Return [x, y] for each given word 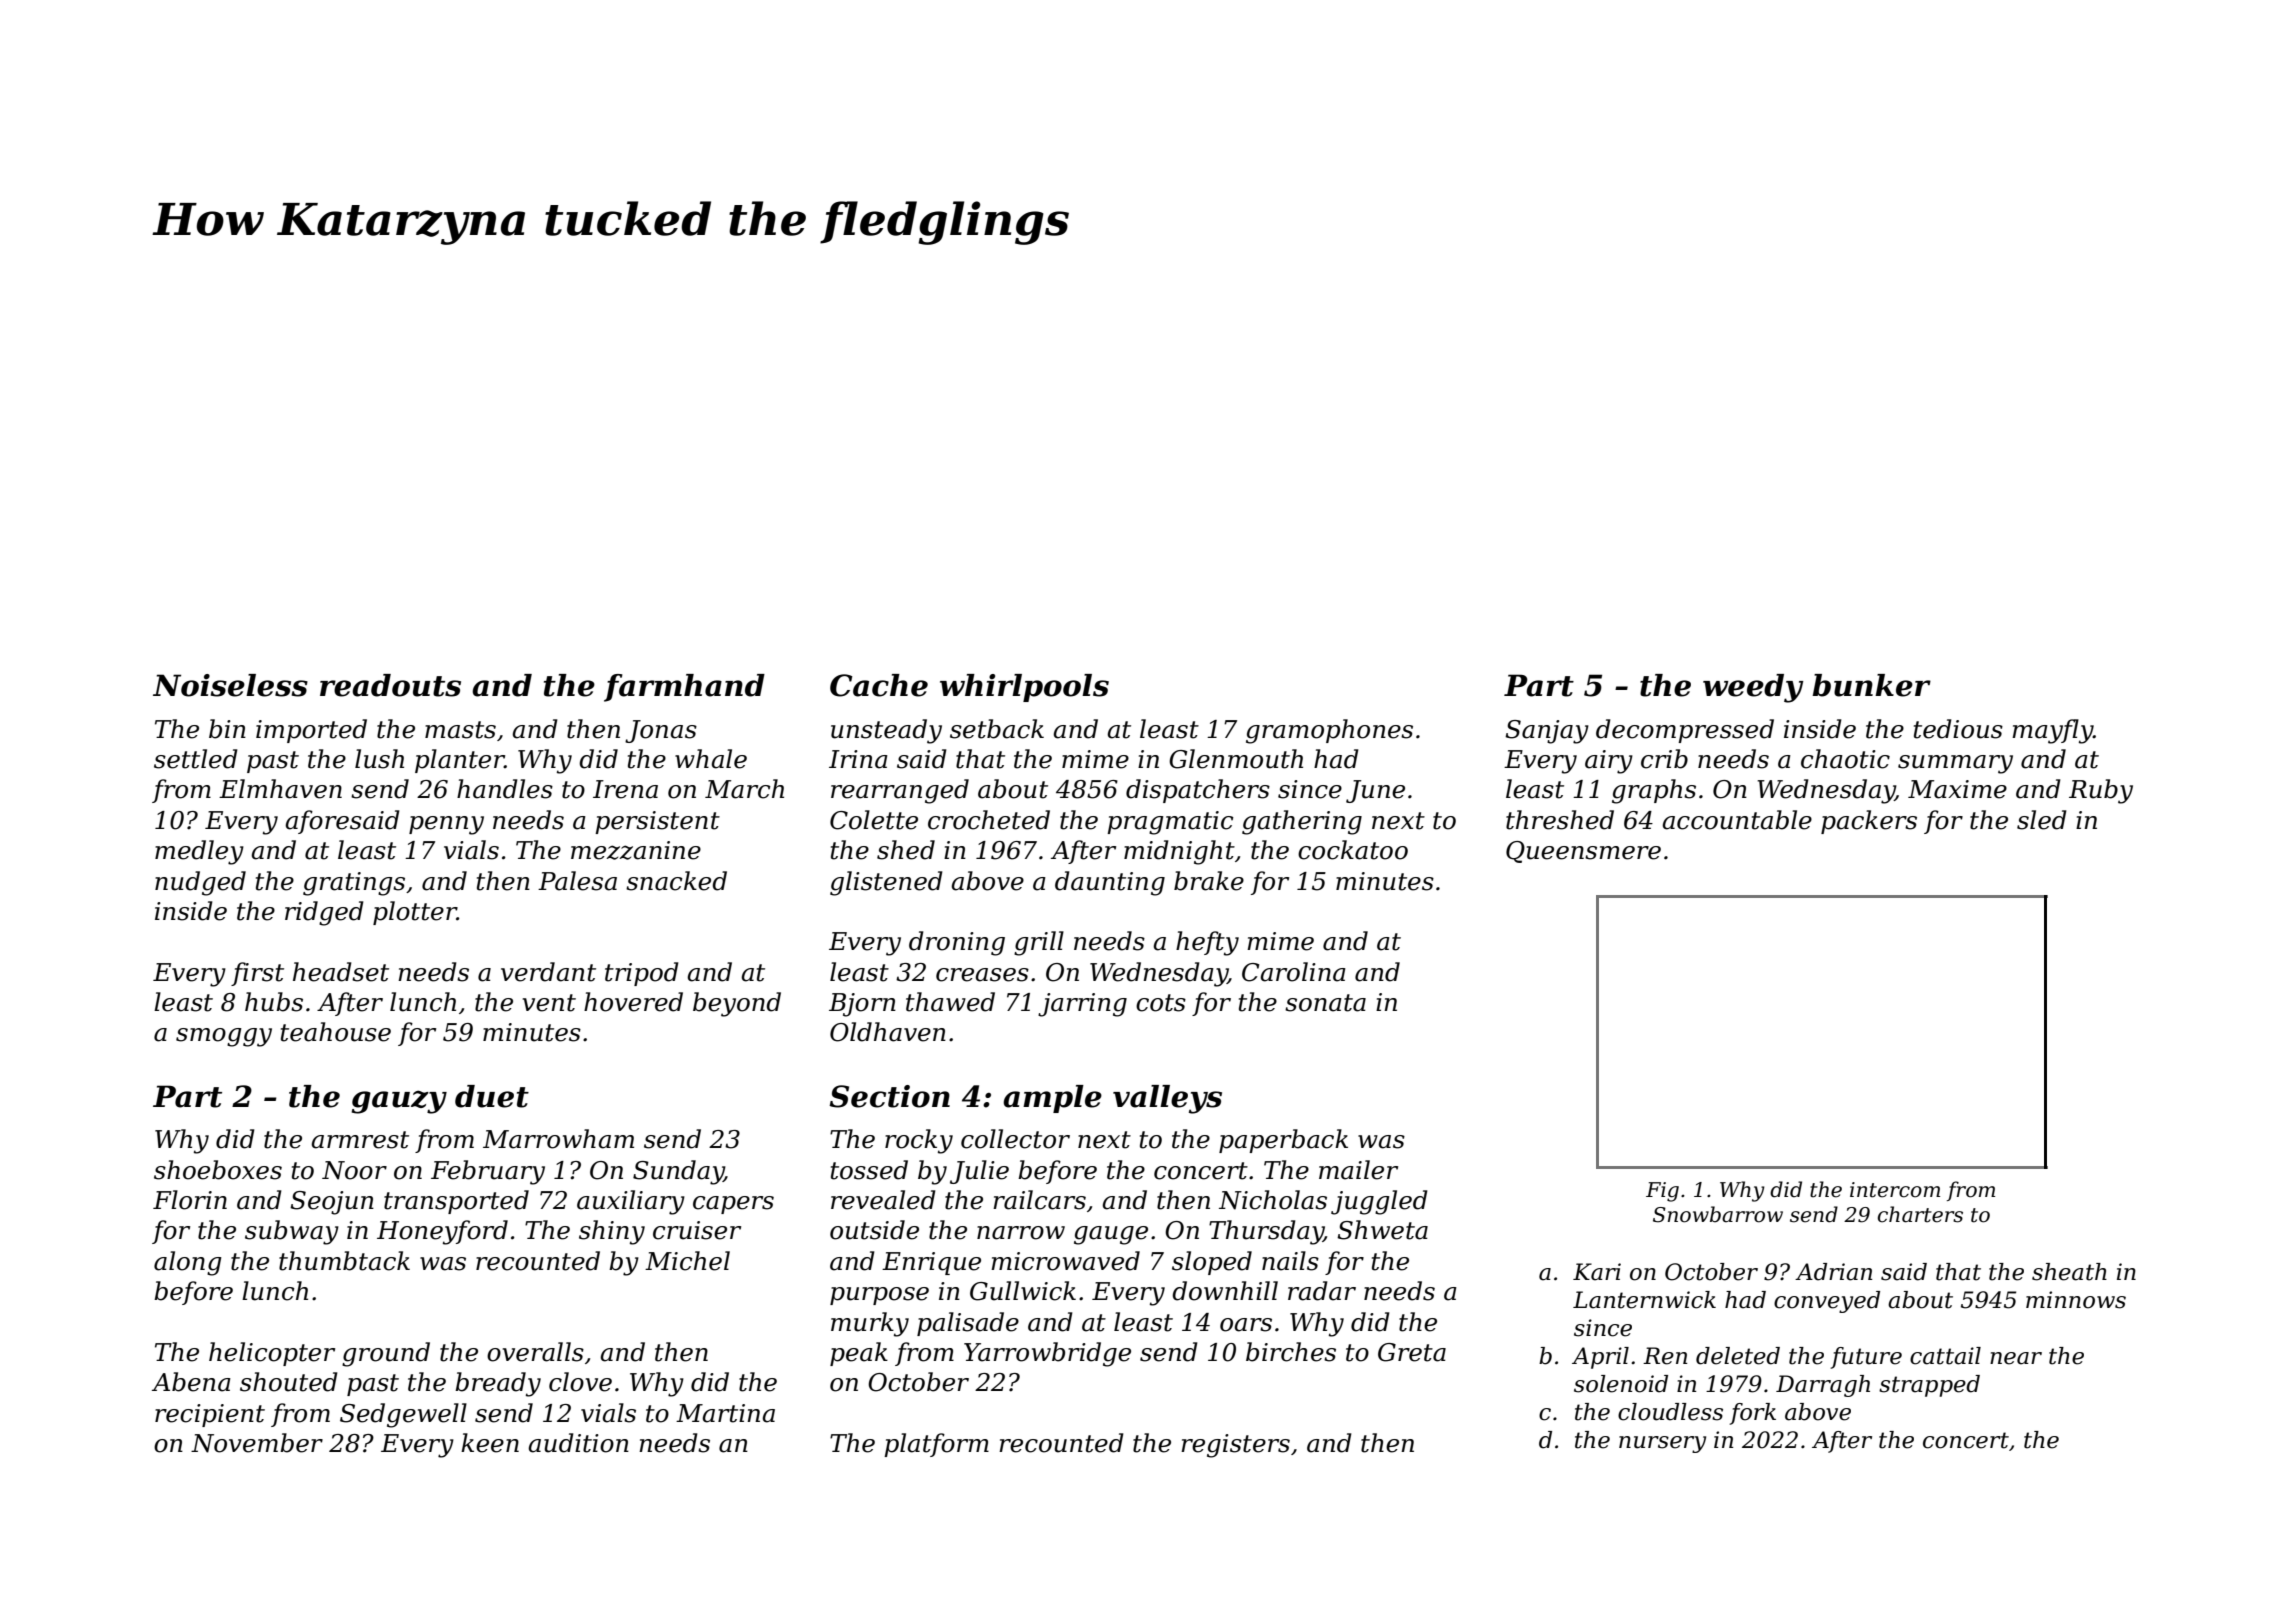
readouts [390, 685]
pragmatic [1170, 823]
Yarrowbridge [1047, 1354]
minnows [2076, 1300]
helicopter [272, 1354]
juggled [1379, 1202]
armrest [360, 1140]
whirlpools [1024, 688]
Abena [191, 1382]
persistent [657, 822]
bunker [1871, 685]
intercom [1895, 1190]
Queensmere [1583, 852]
